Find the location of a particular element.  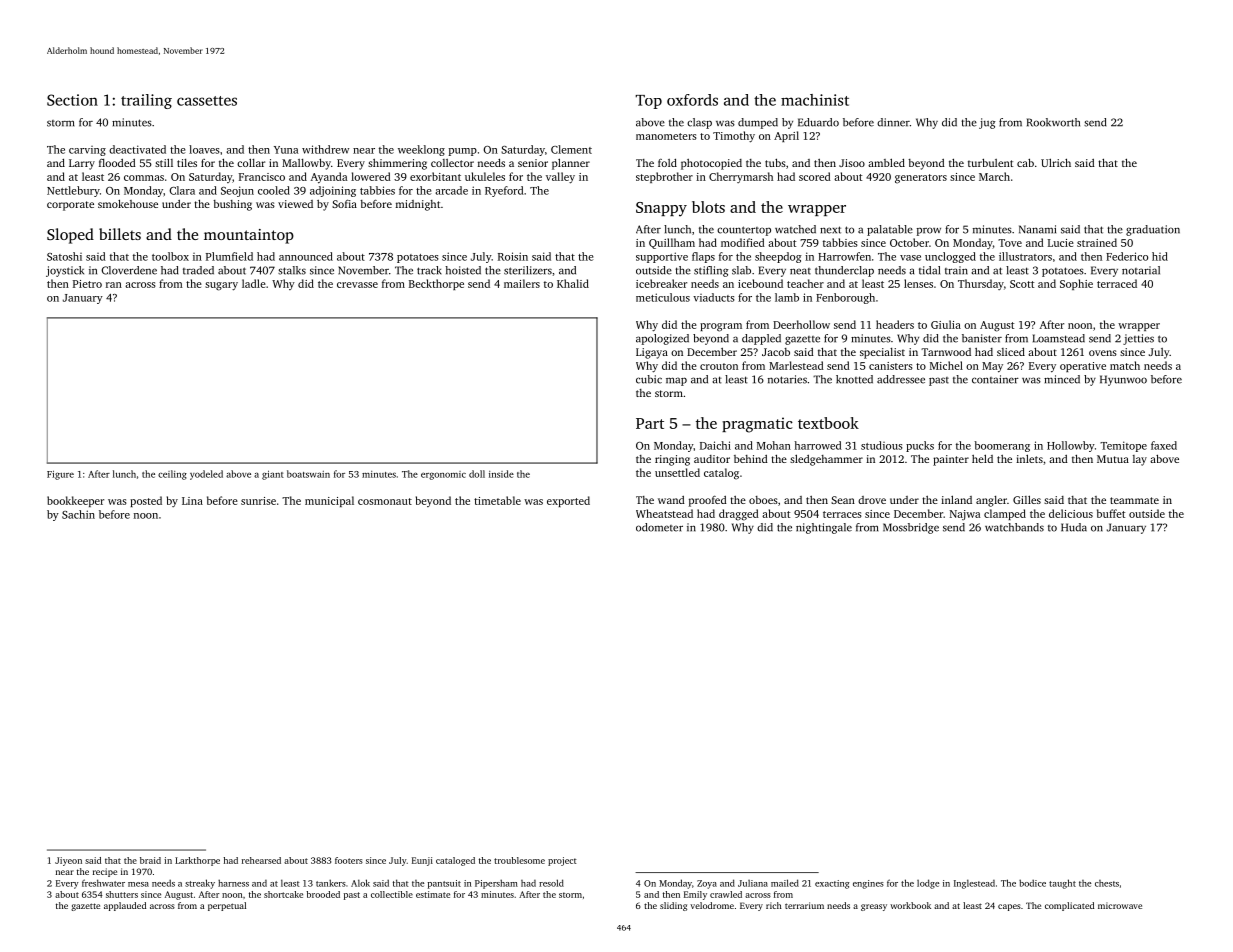

Scott is located at coordinates (1022, 284).
